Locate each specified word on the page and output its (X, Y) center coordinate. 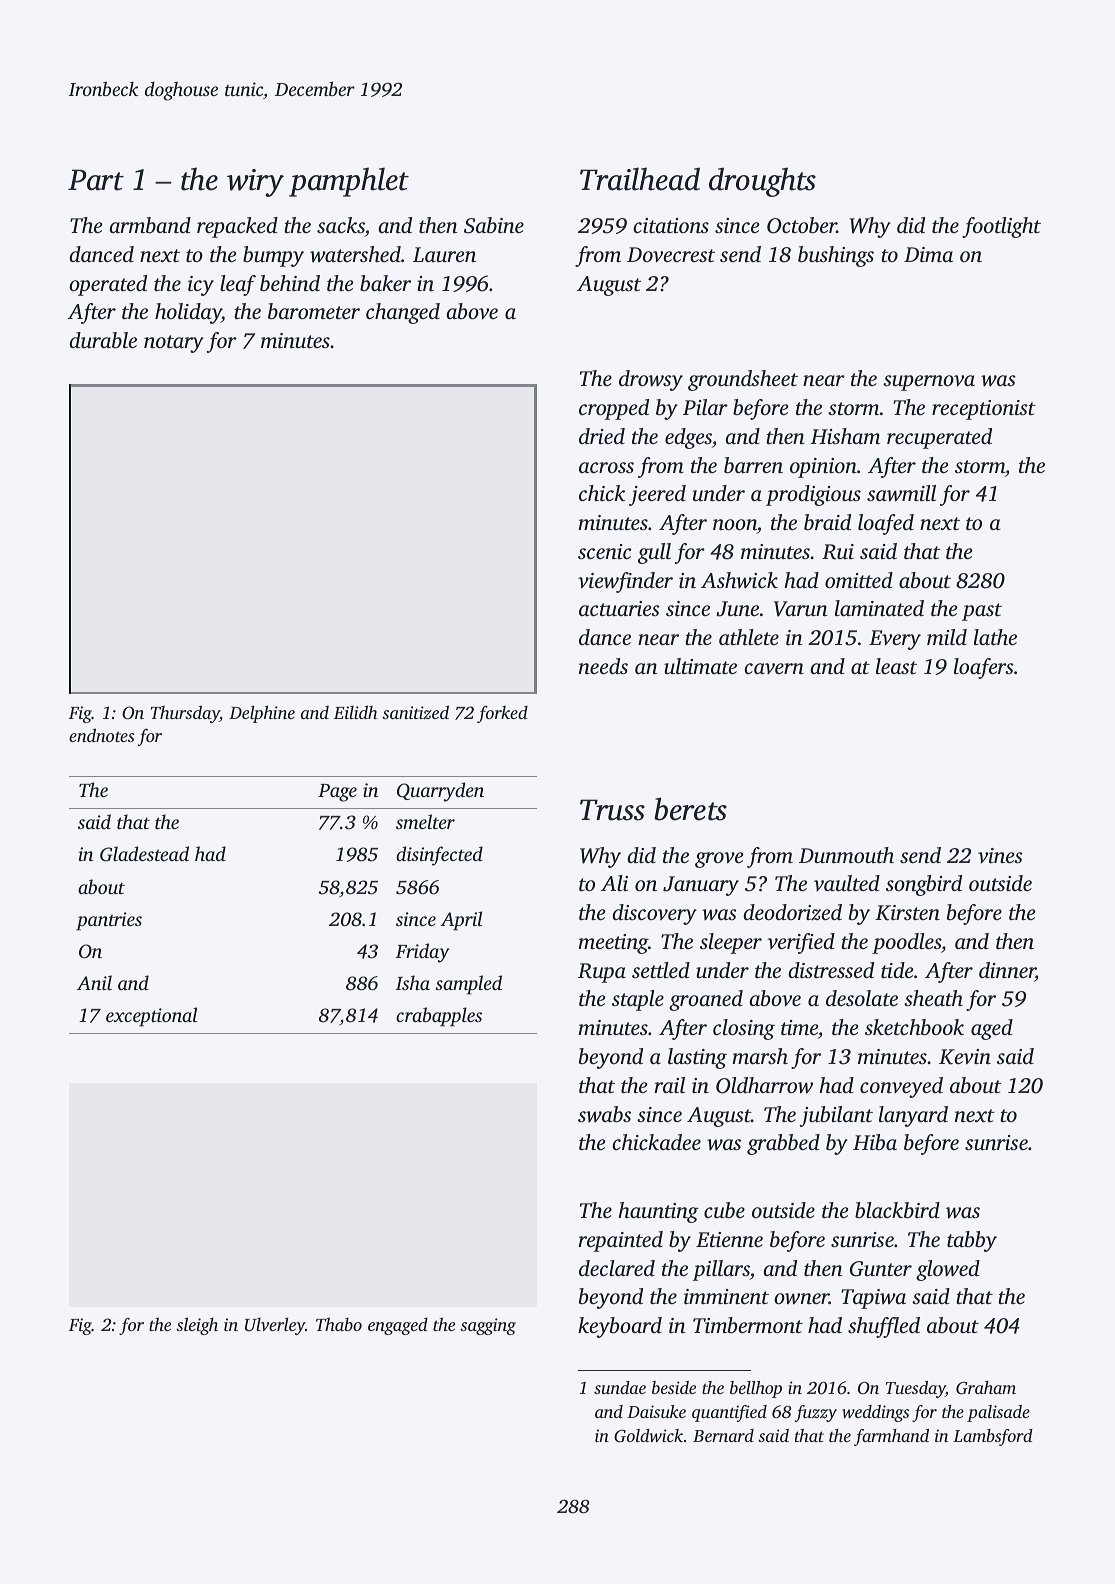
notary (174, 344)
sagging (488, 1326)
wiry (255, 183)
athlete (749, 637)
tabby (972, 1241)
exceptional (151, 1017)
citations (671, 225)
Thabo (339, 1324)
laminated (879, 608)
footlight (1001, 227)
